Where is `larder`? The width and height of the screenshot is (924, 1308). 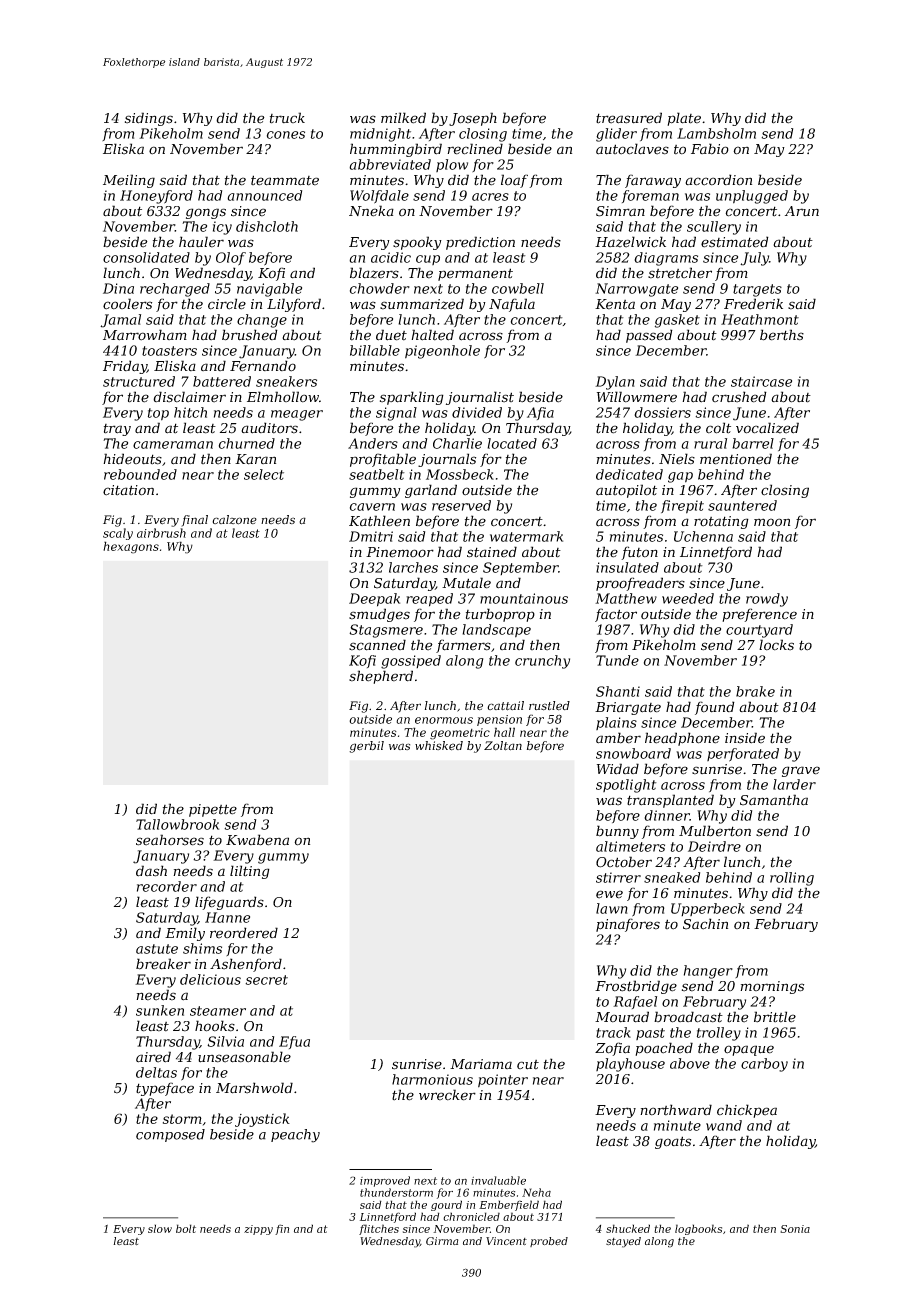 larder is located at coordinates (794, 784).
